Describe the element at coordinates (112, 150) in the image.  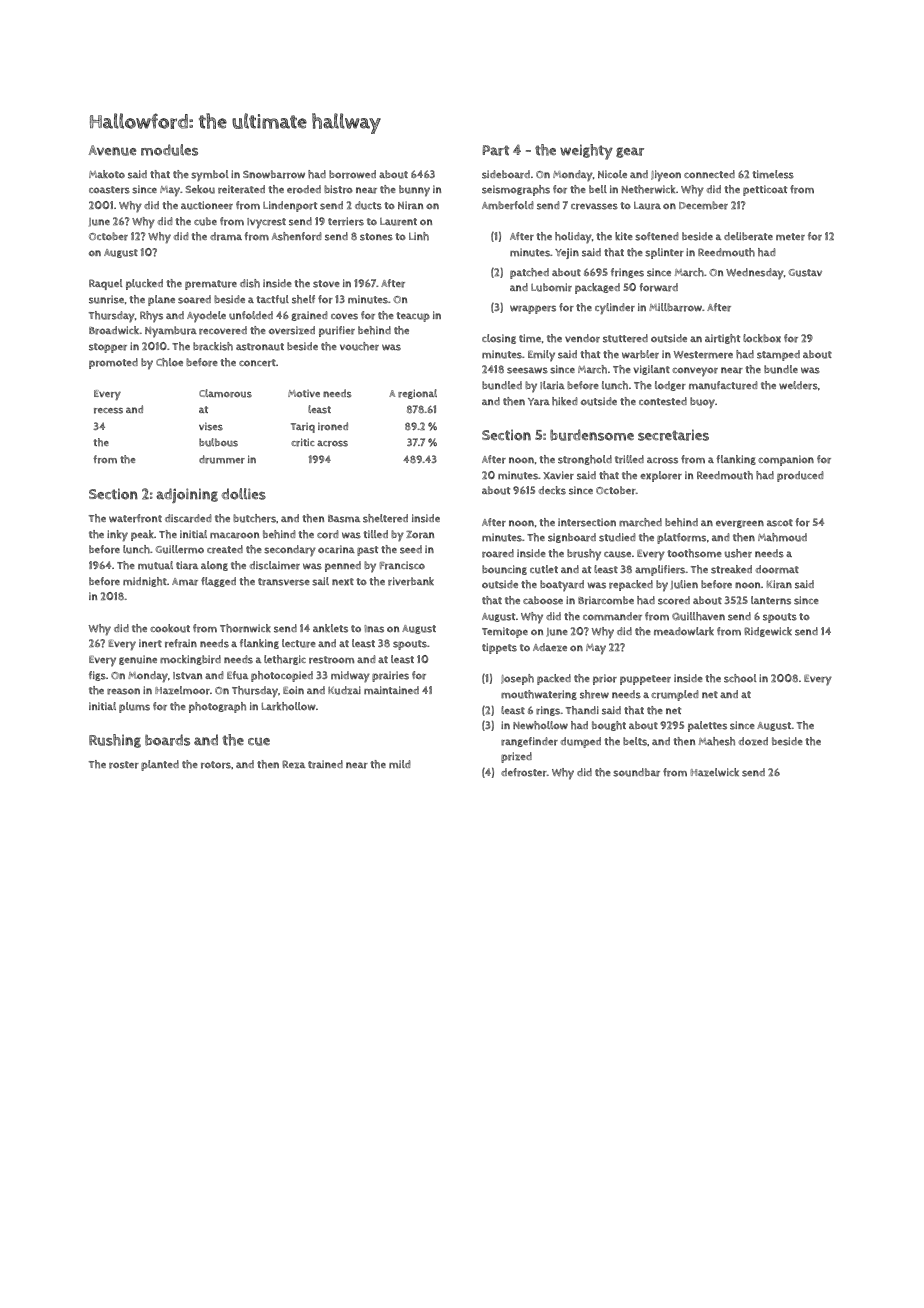
I see `Avenue` at that location.
